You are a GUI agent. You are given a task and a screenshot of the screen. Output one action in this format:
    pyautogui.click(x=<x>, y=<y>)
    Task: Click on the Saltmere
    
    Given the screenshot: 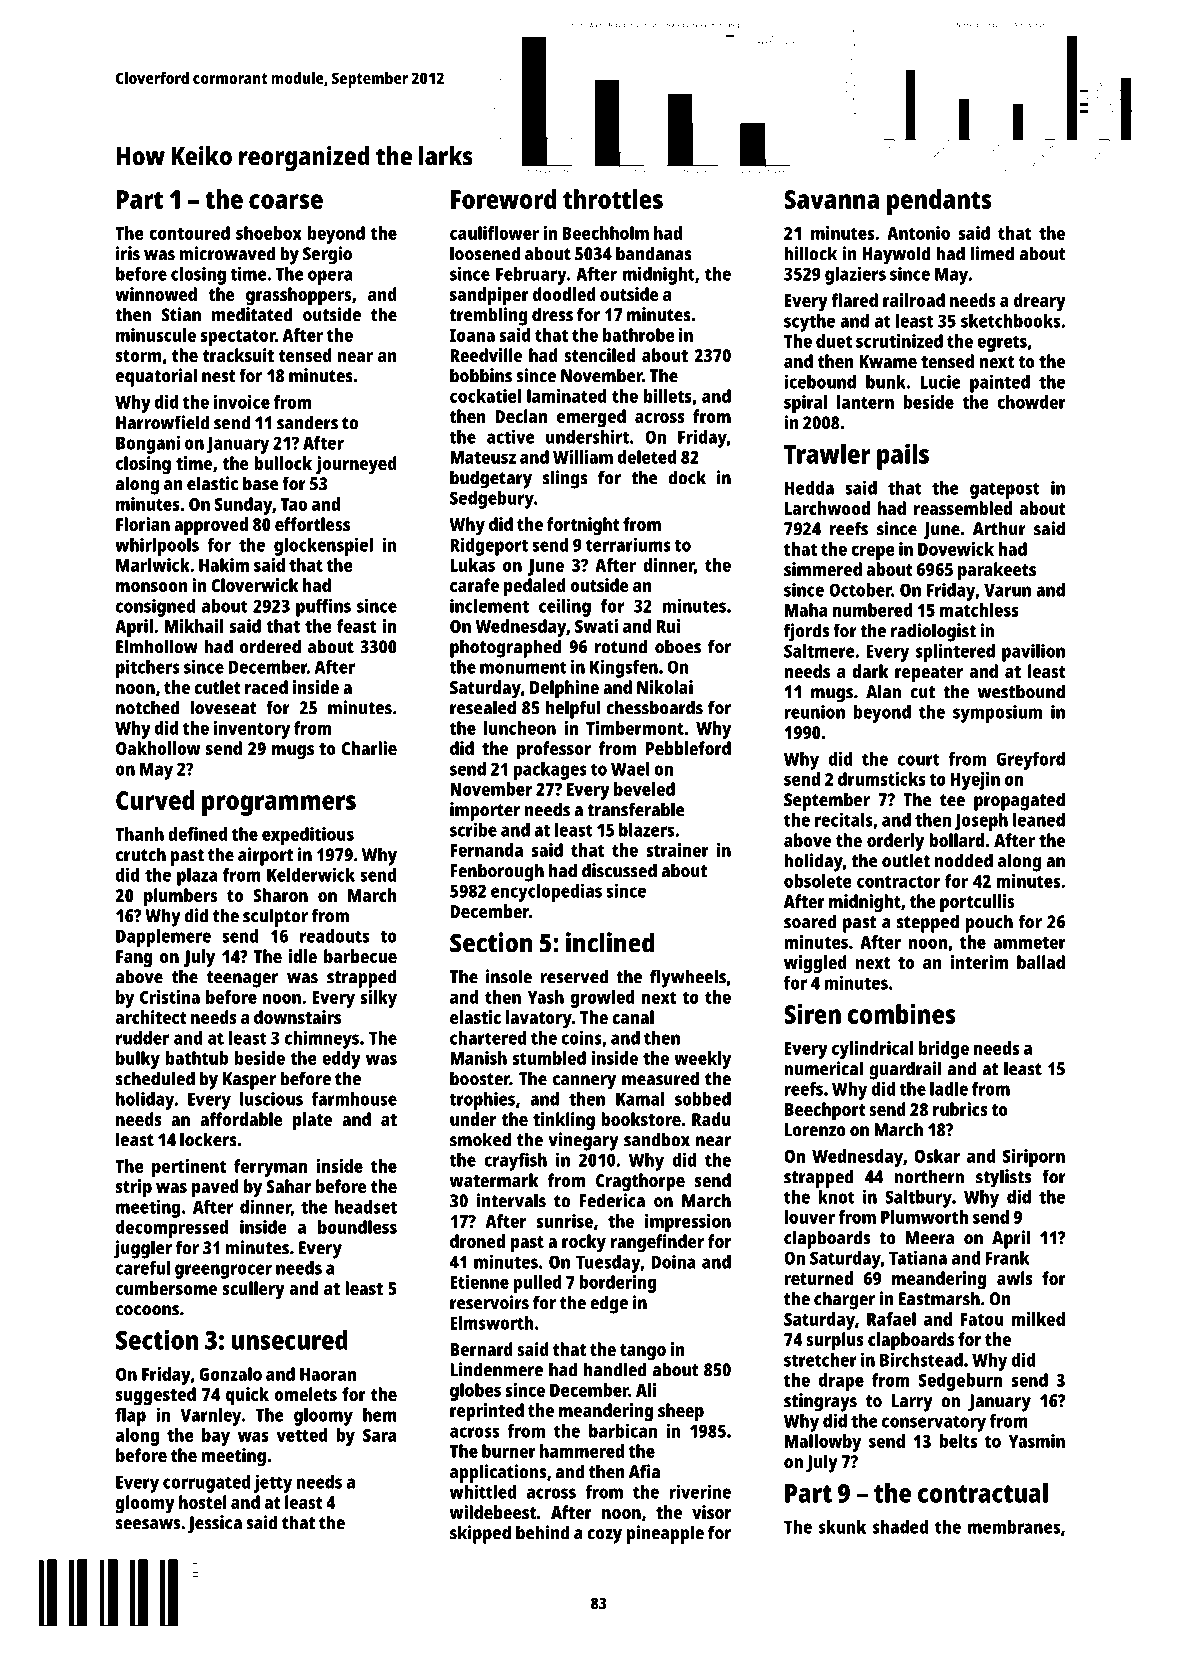 What is the action you would take?
    pyautogui.click(x=819, y=651)
